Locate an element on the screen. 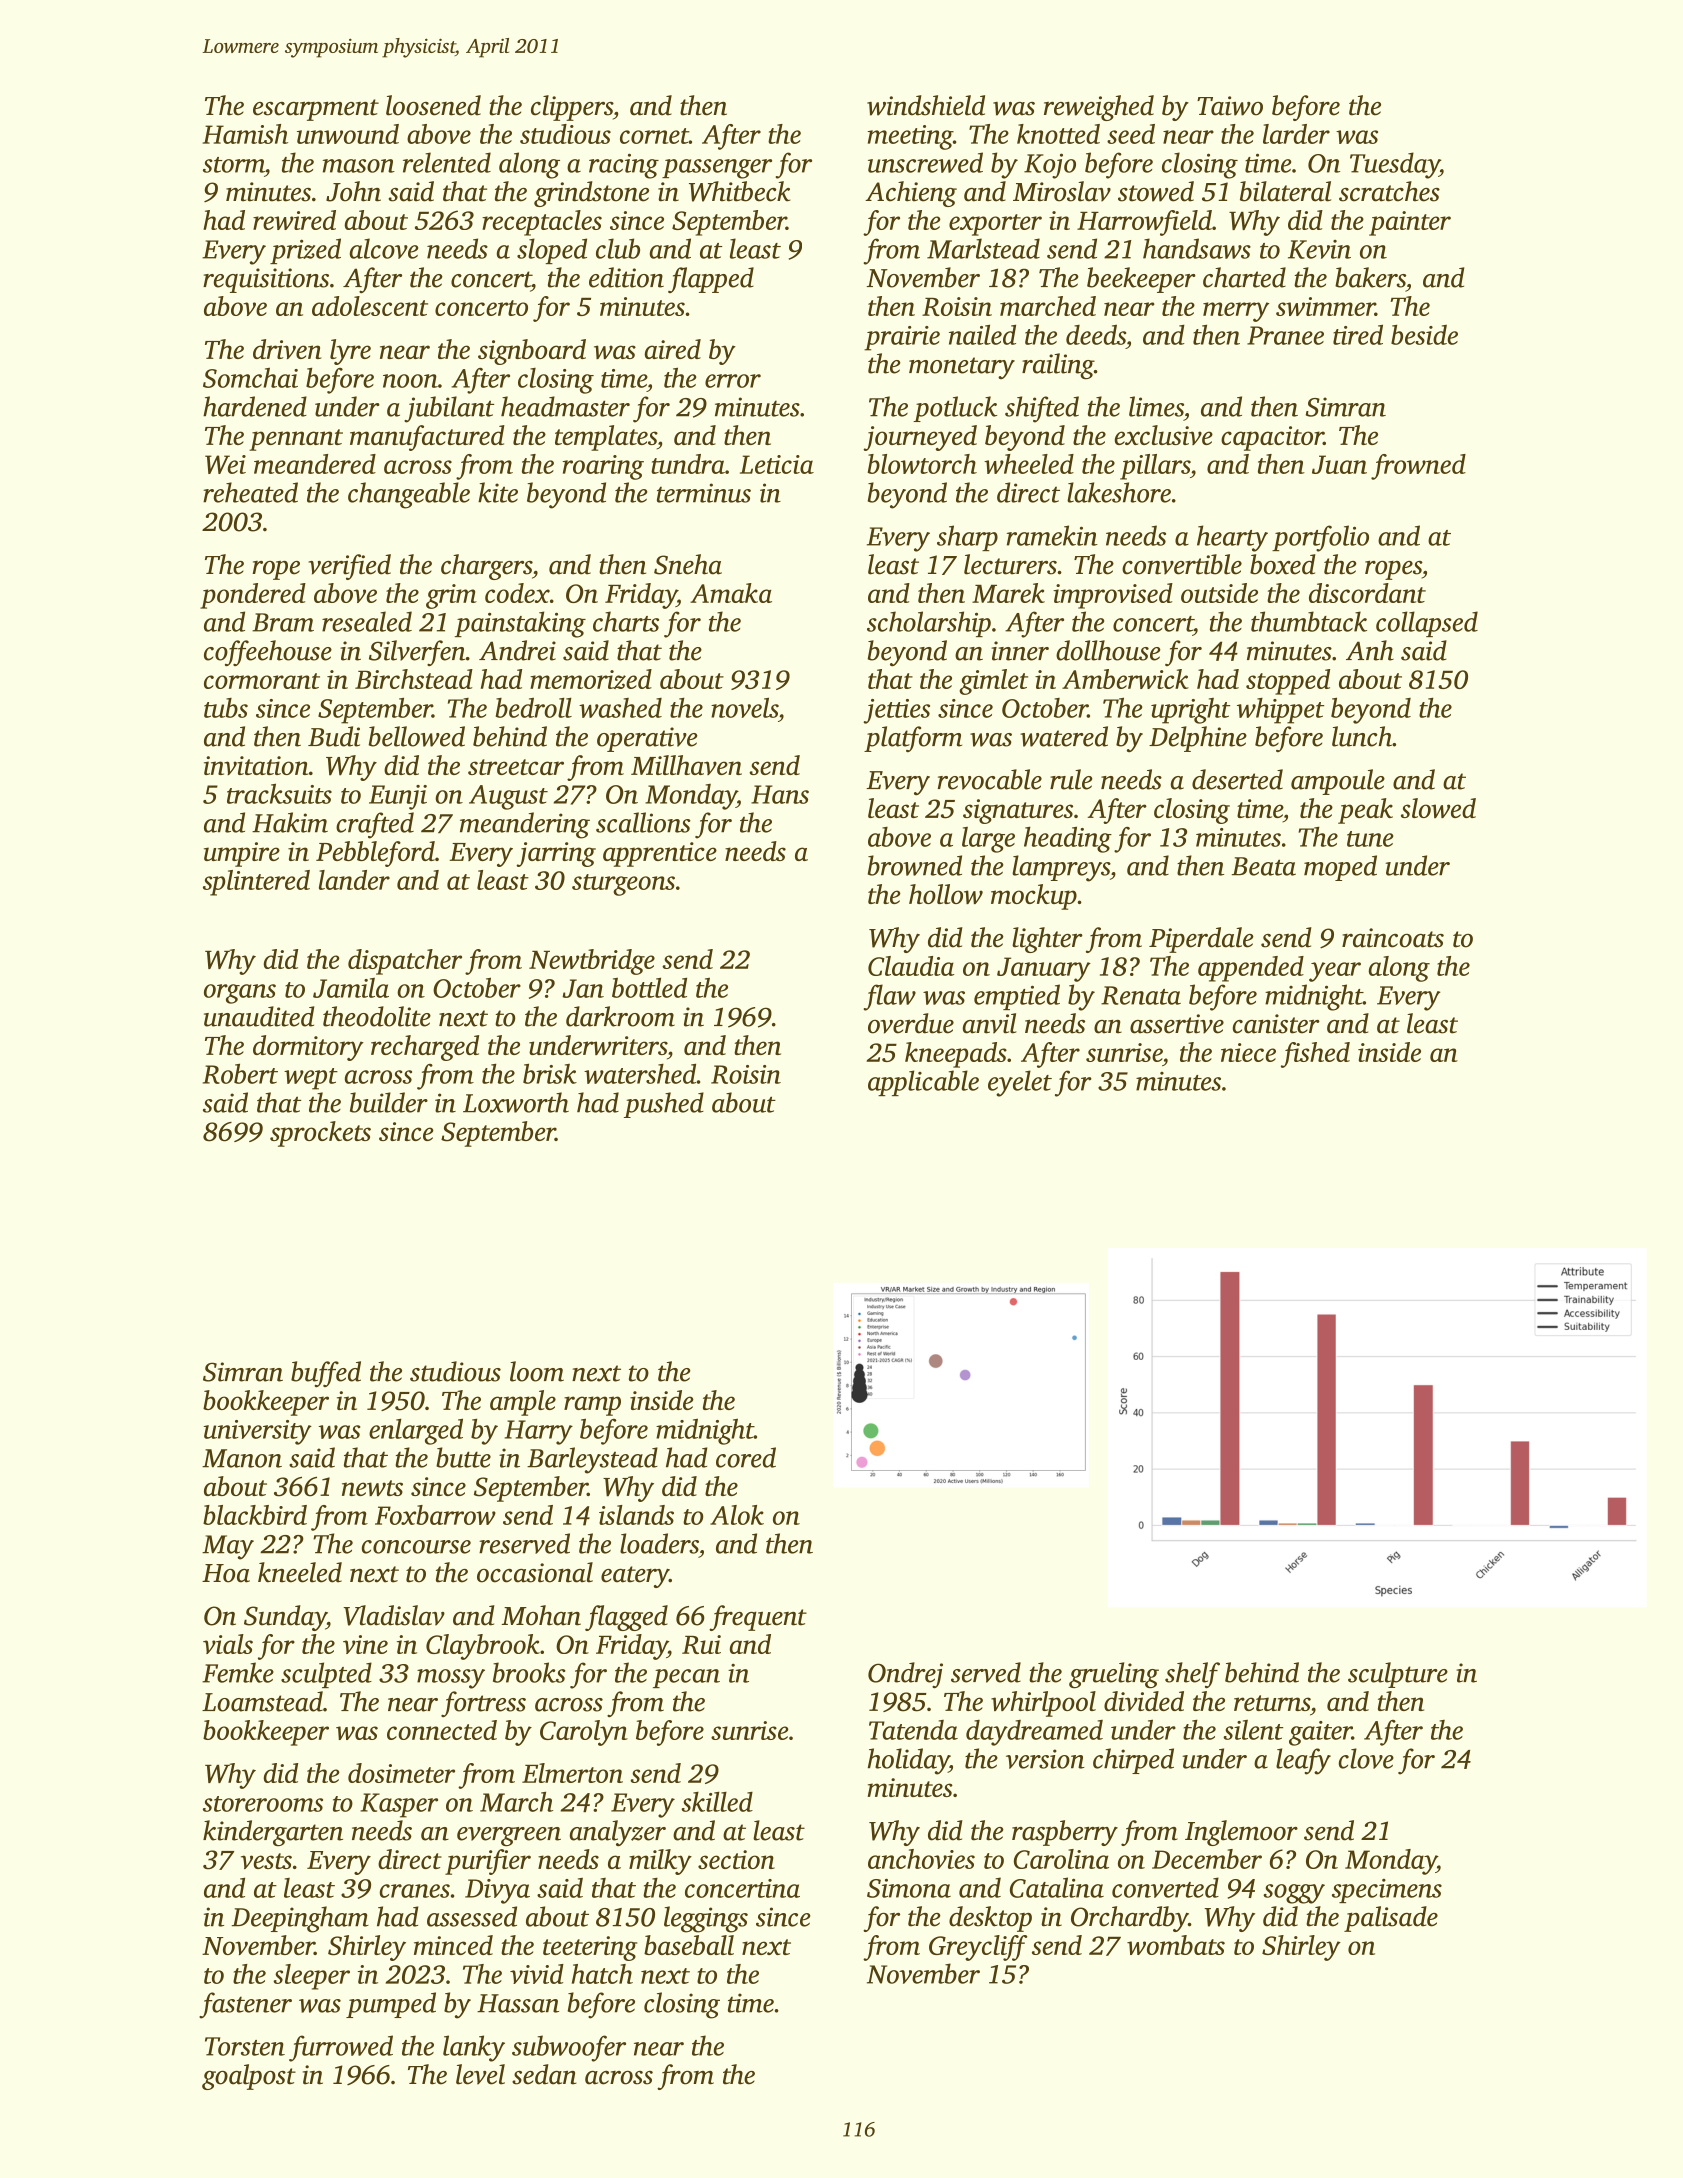 The width and height of the screenshot is (1683, 2178). Kasper is located at coordinates (399, 1805).
